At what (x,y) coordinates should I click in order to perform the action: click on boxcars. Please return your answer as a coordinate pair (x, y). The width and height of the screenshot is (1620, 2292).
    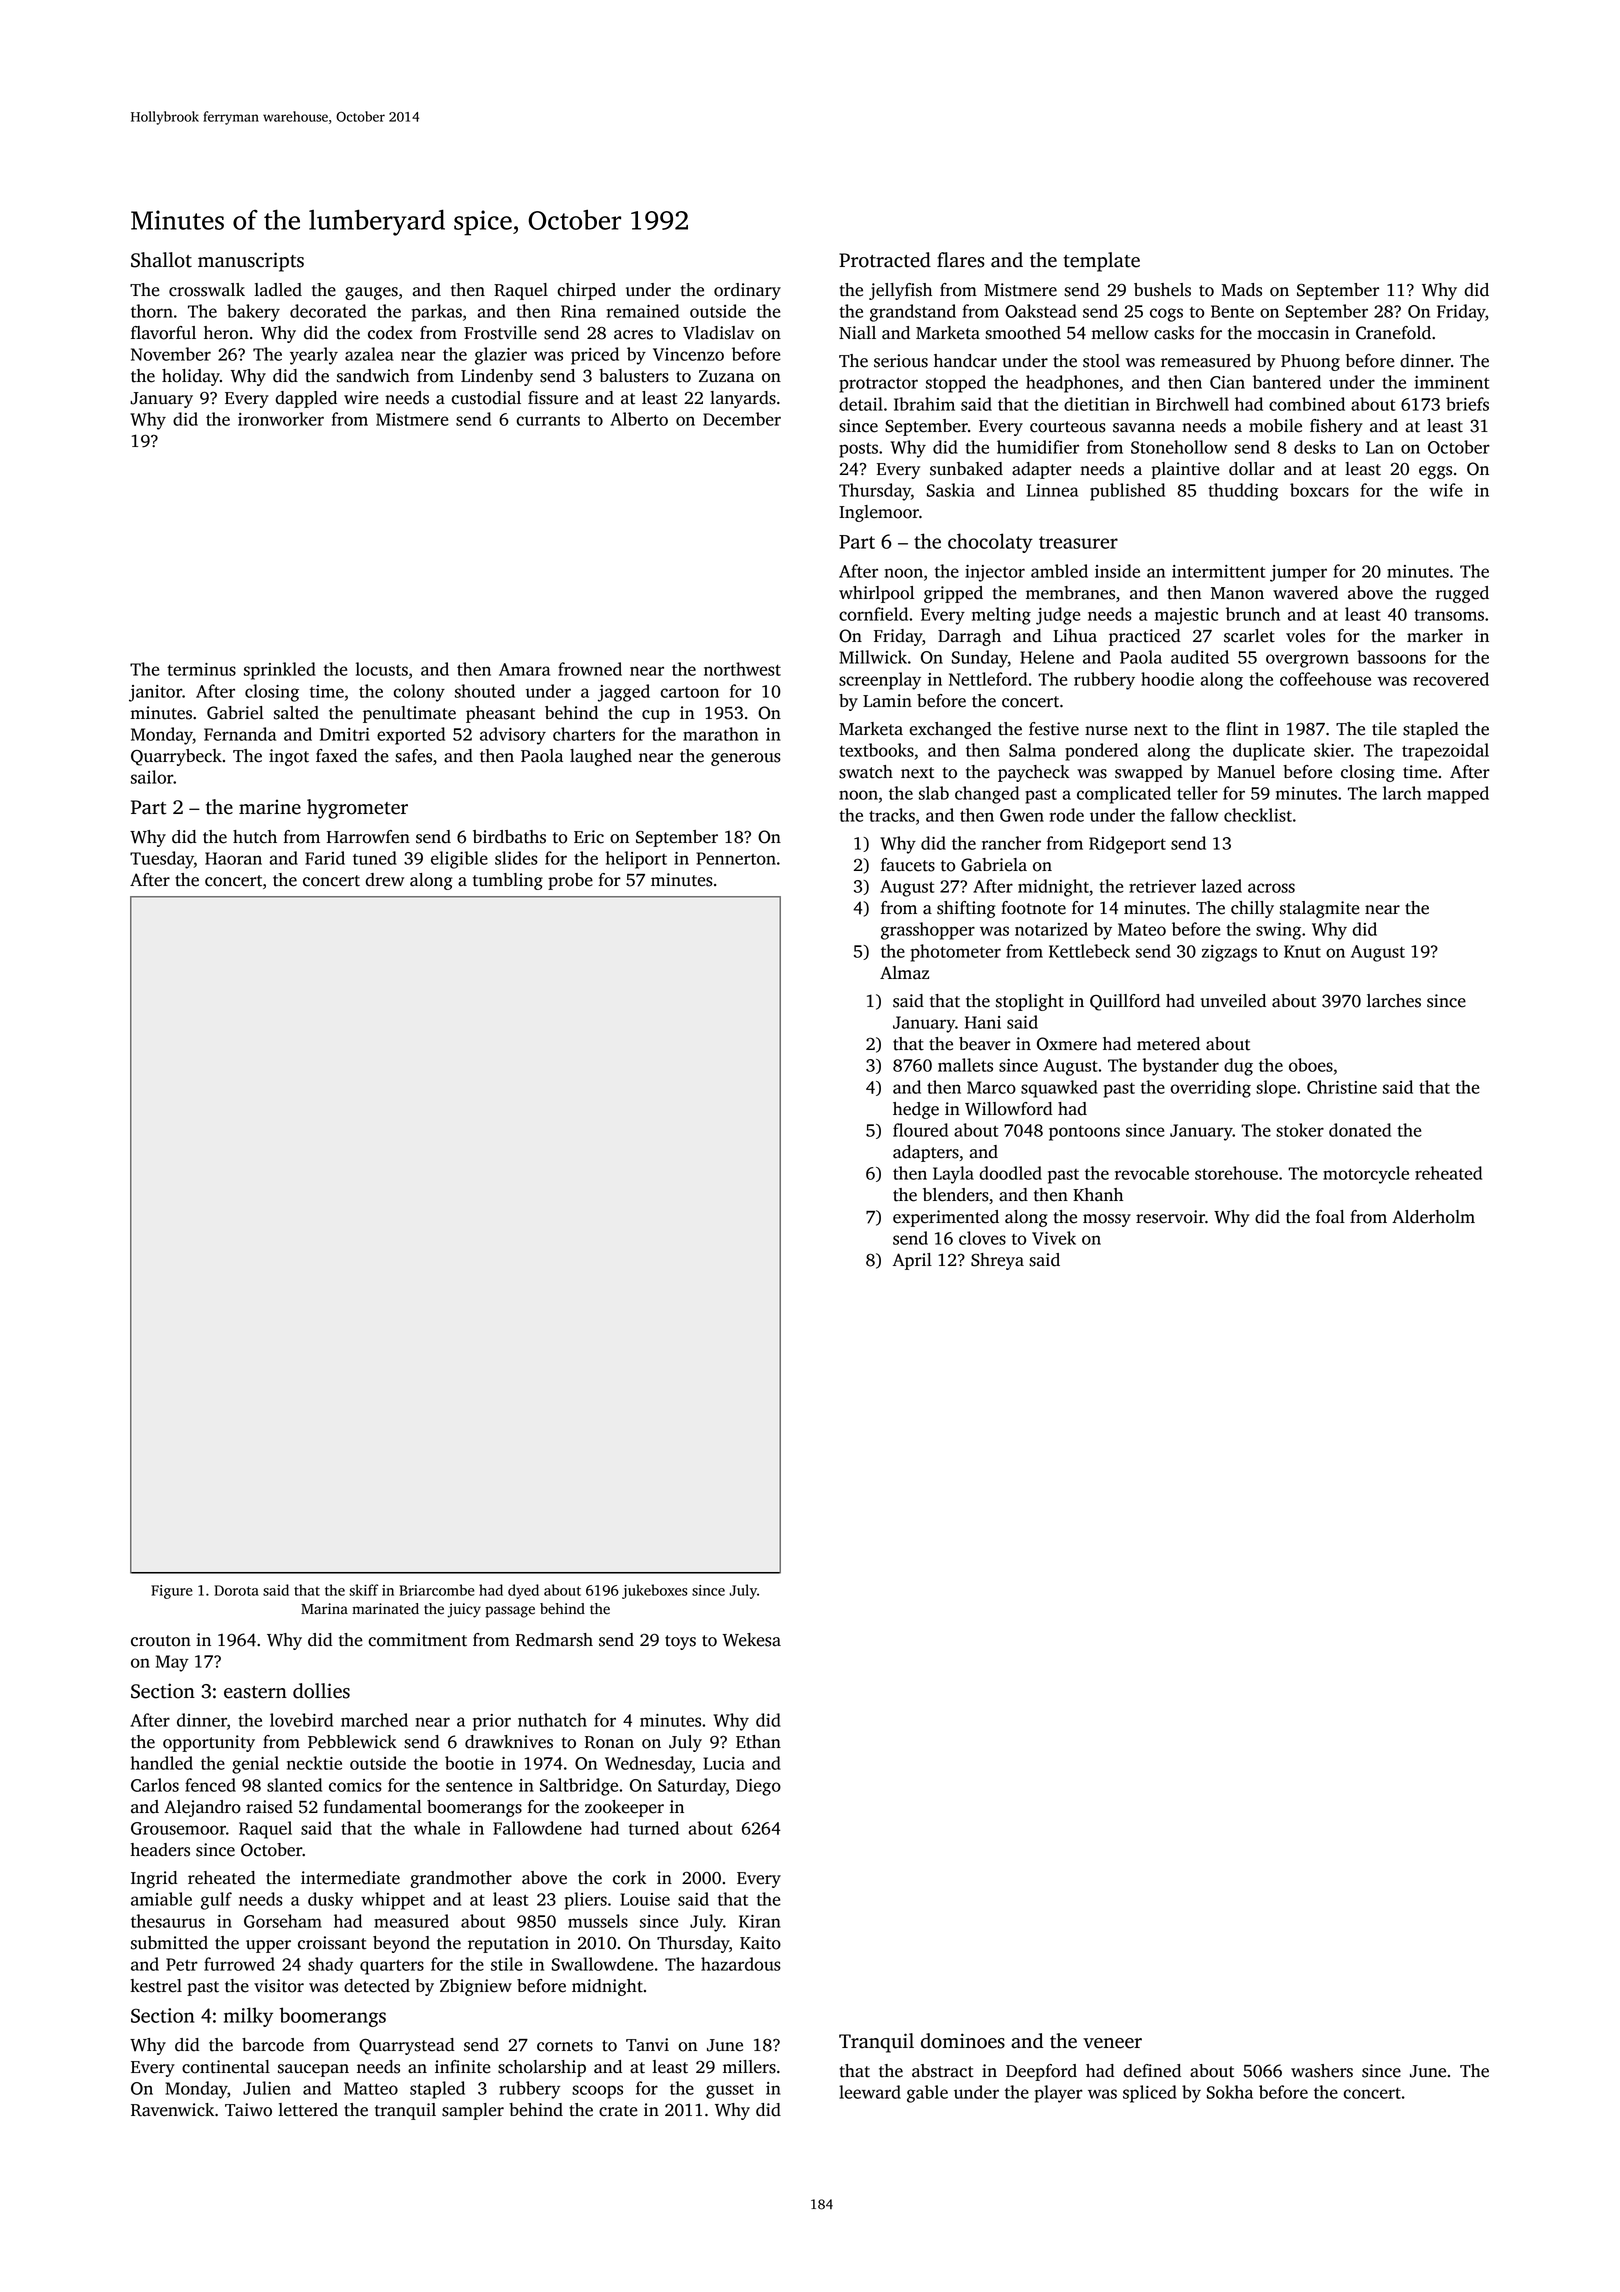
    Looking at the image, I should click on (1319, 490).
